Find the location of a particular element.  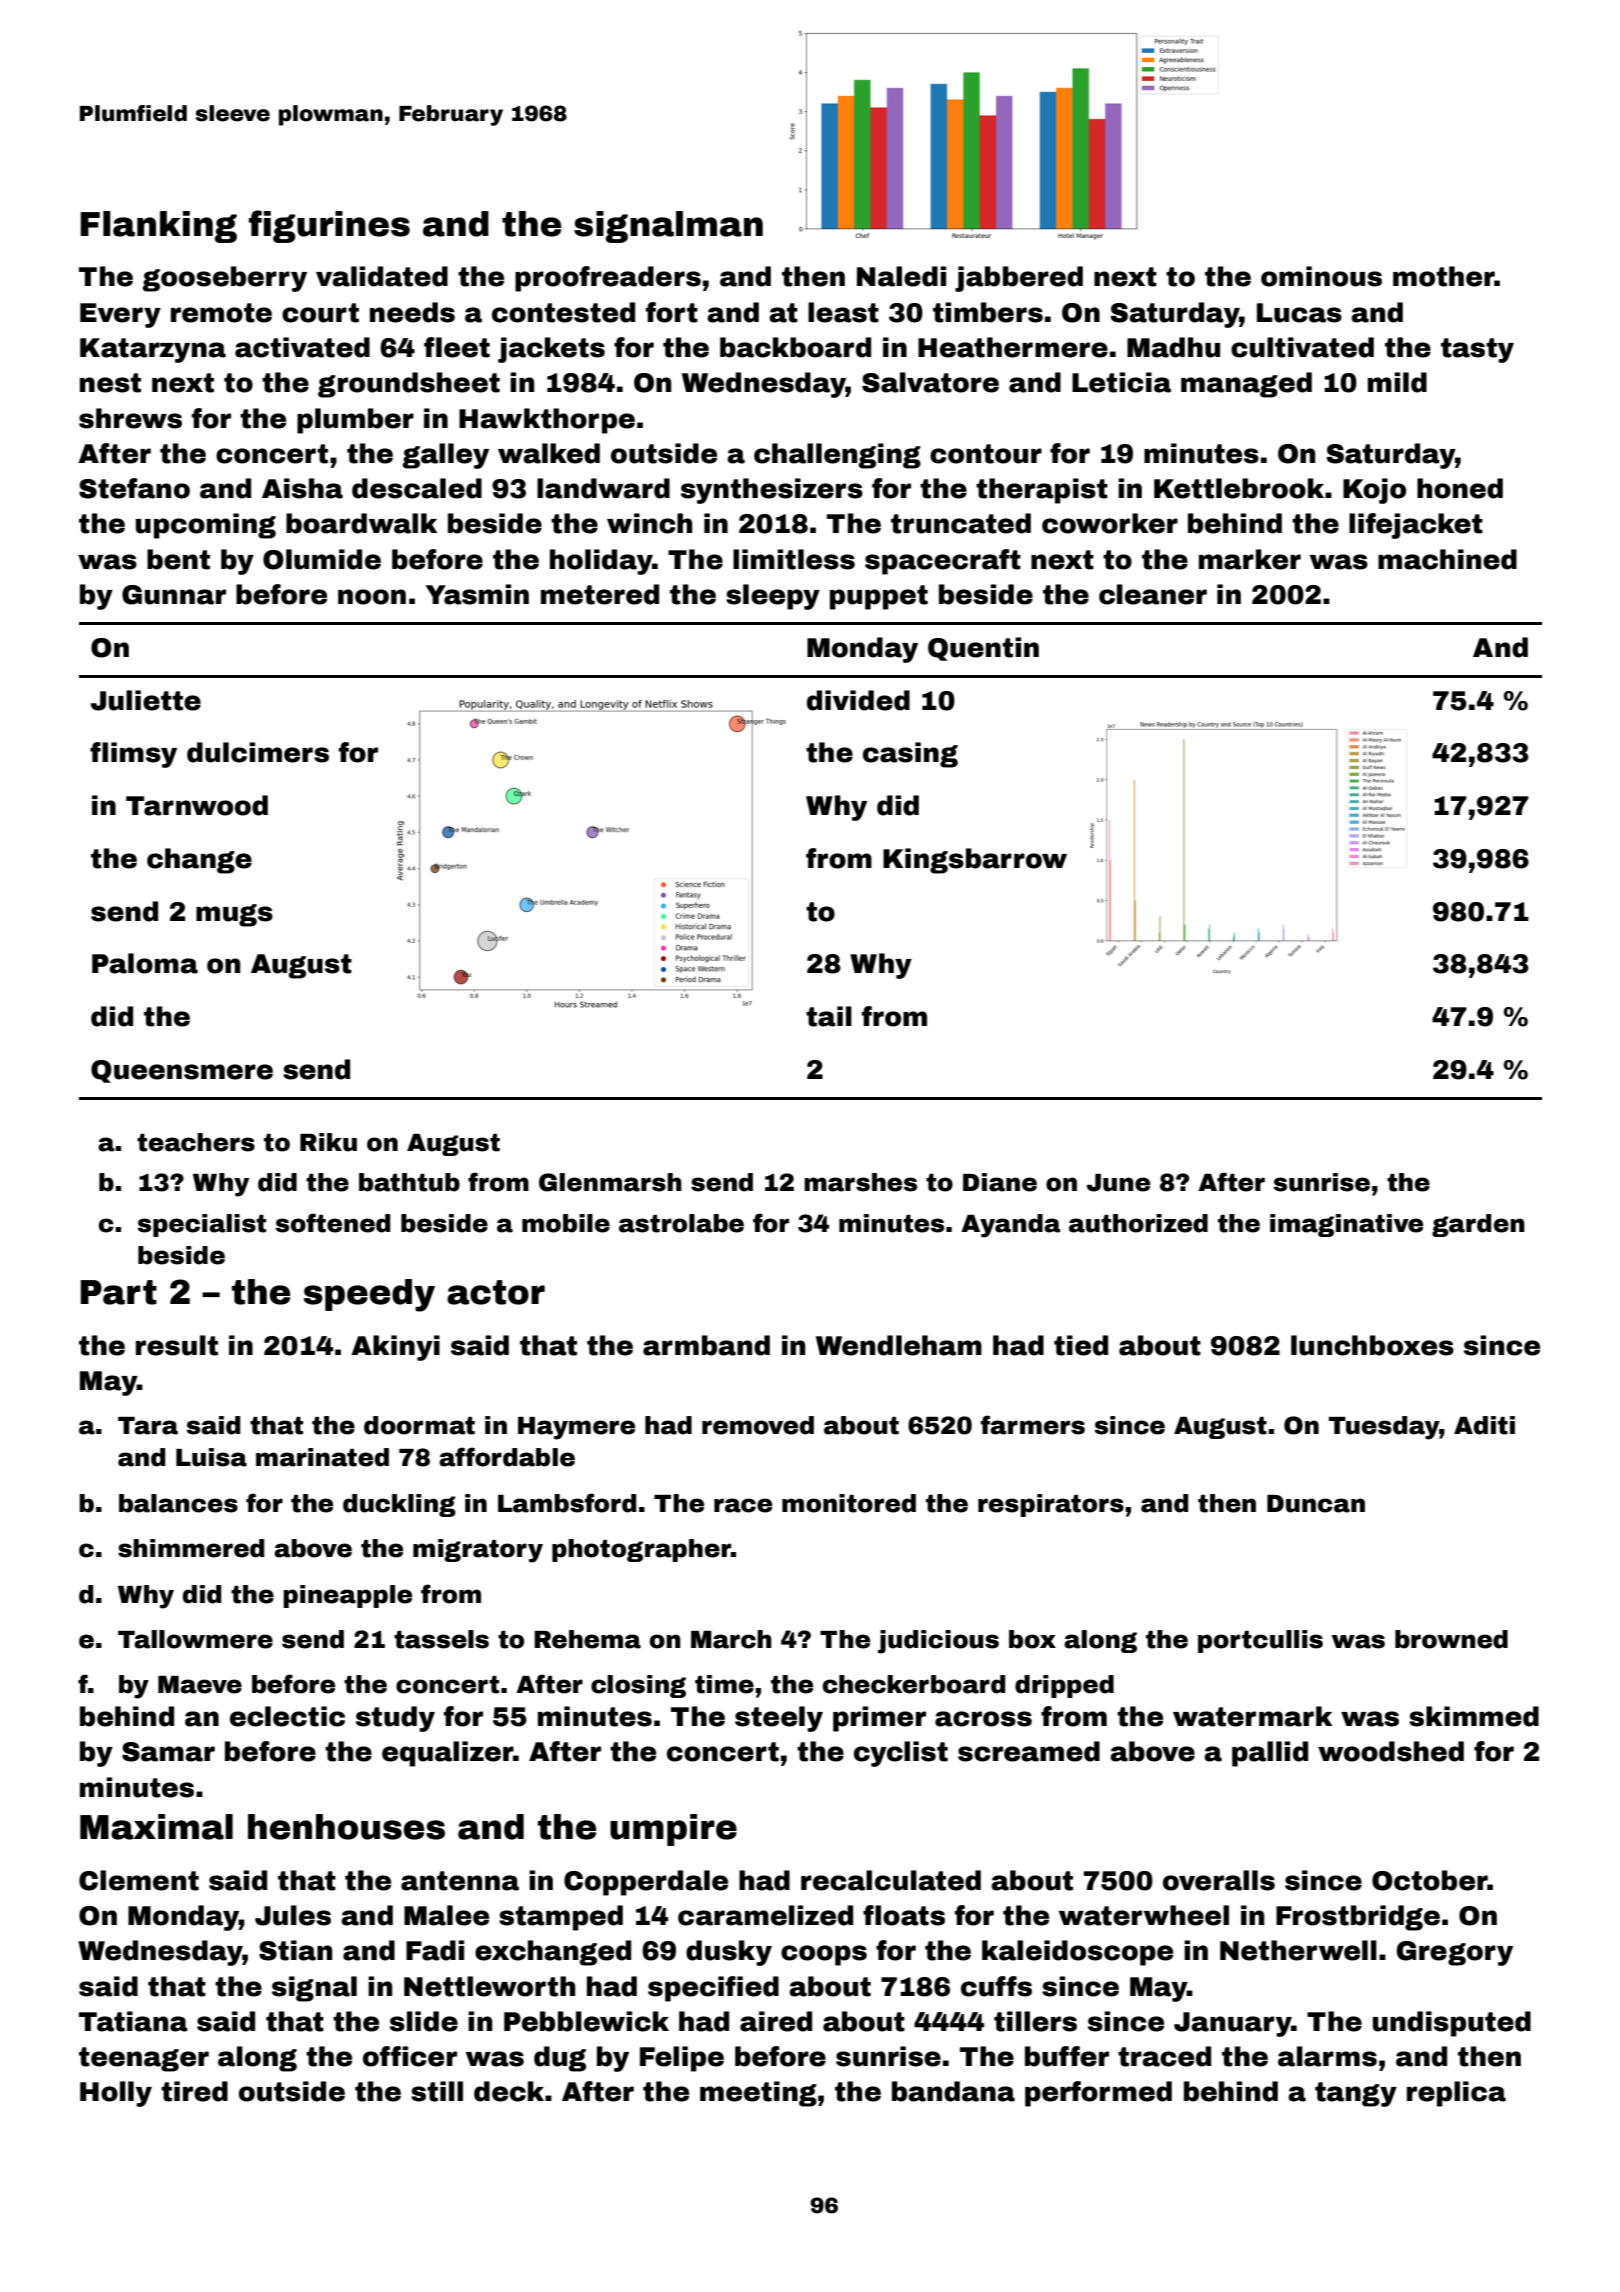

lunchboxes is located at coordinates (1372, 1345).
